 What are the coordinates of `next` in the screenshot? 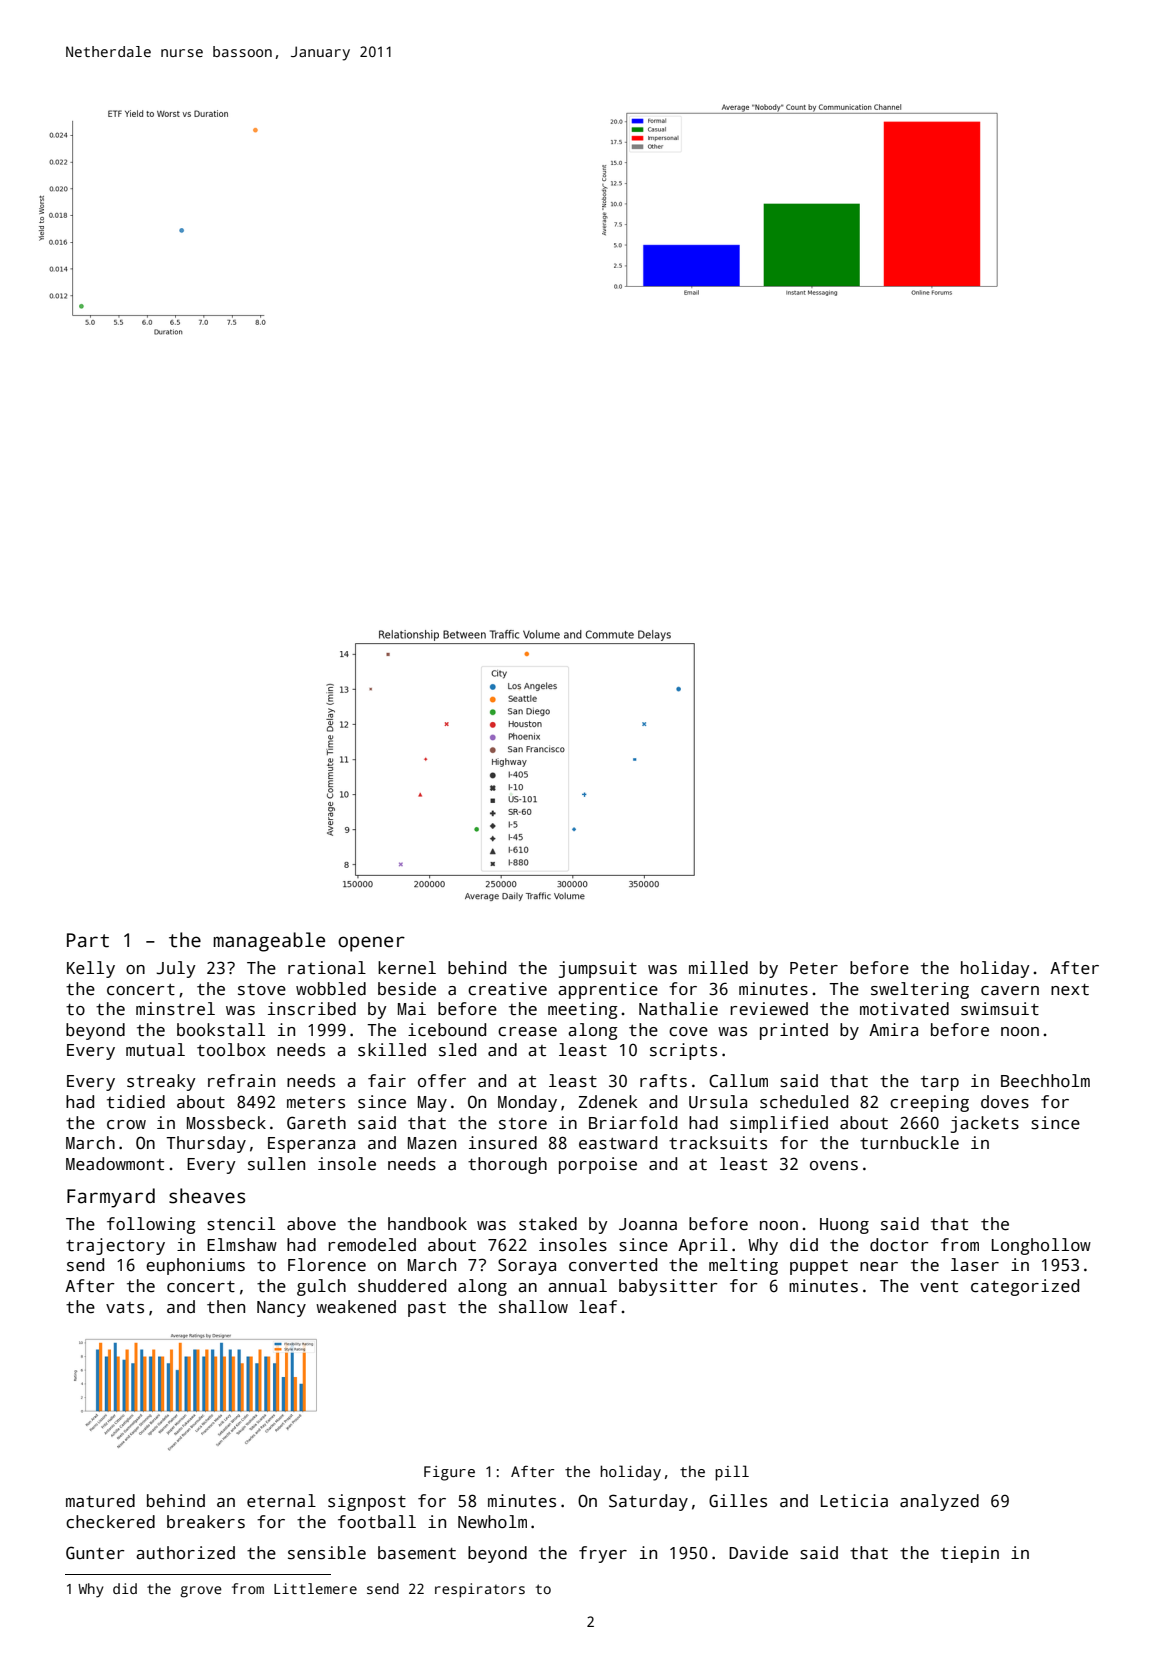 It's located at (1070, 990).
